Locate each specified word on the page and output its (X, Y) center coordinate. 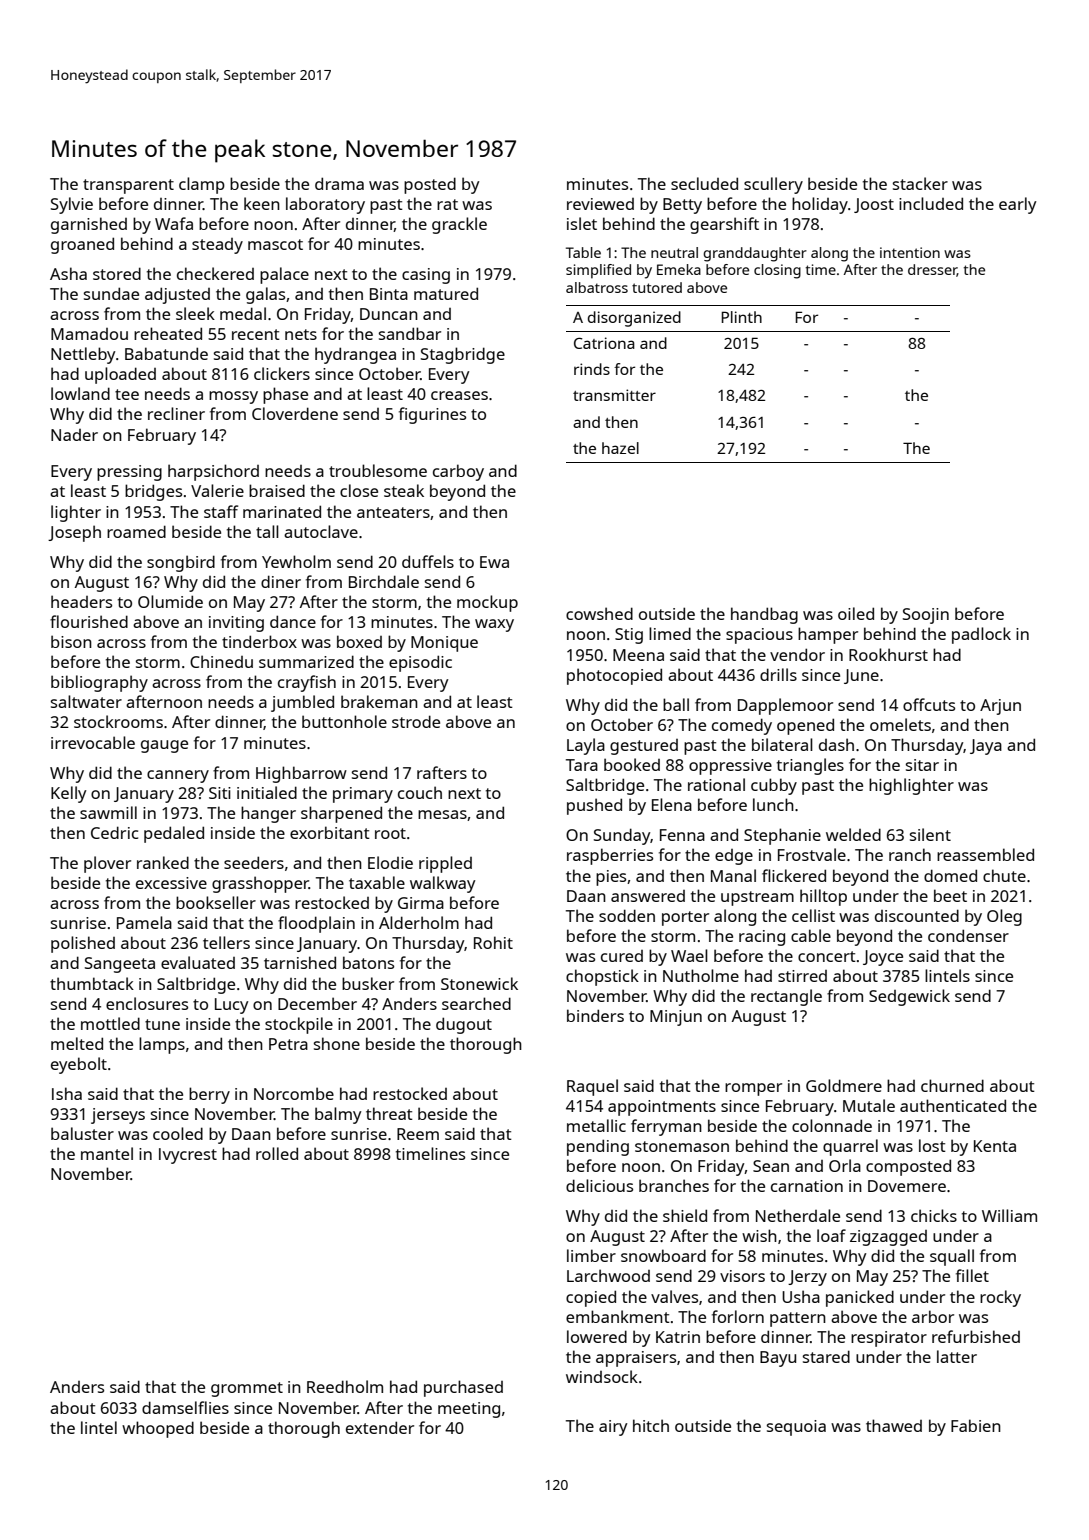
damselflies (185, 1407)
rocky (1000, 1298)
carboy (458, 472)
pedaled (174, 834)
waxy (494, 625)
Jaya (986, 747)
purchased (463, 1388)
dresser (932, 270)
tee (127, 394)
